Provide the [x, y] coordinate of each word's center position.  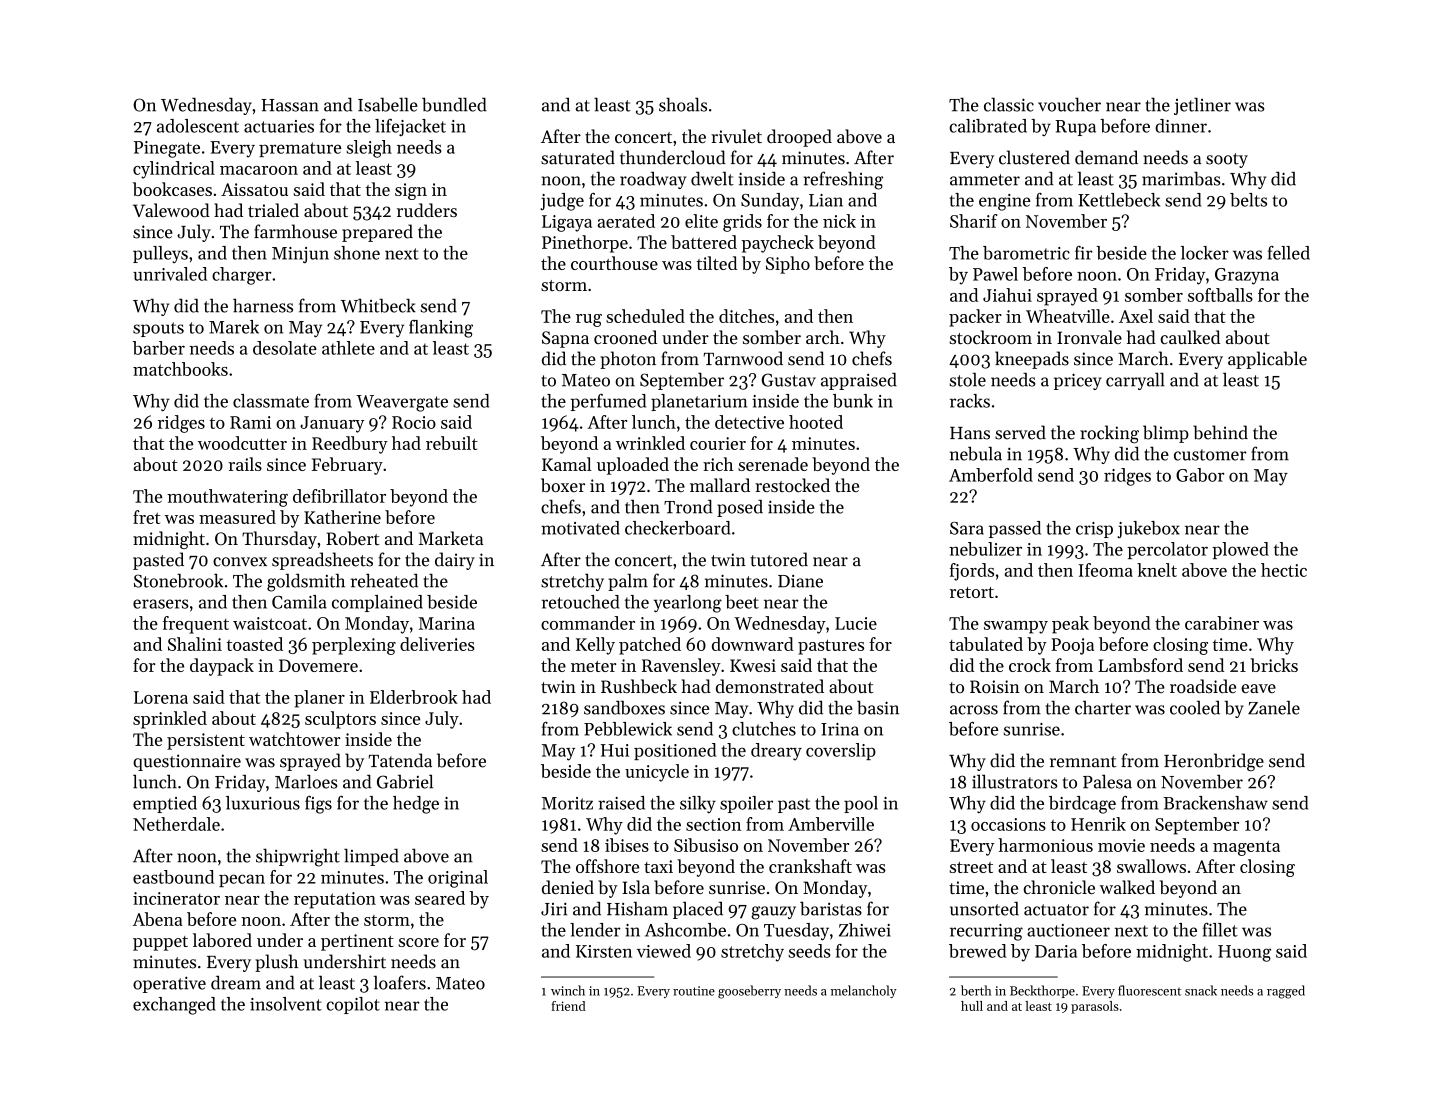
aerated [626, 221]
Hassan [290, 105]
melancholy [864, 991]
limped [371, 857]
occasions [1008, 824]
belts [1248, 200]
